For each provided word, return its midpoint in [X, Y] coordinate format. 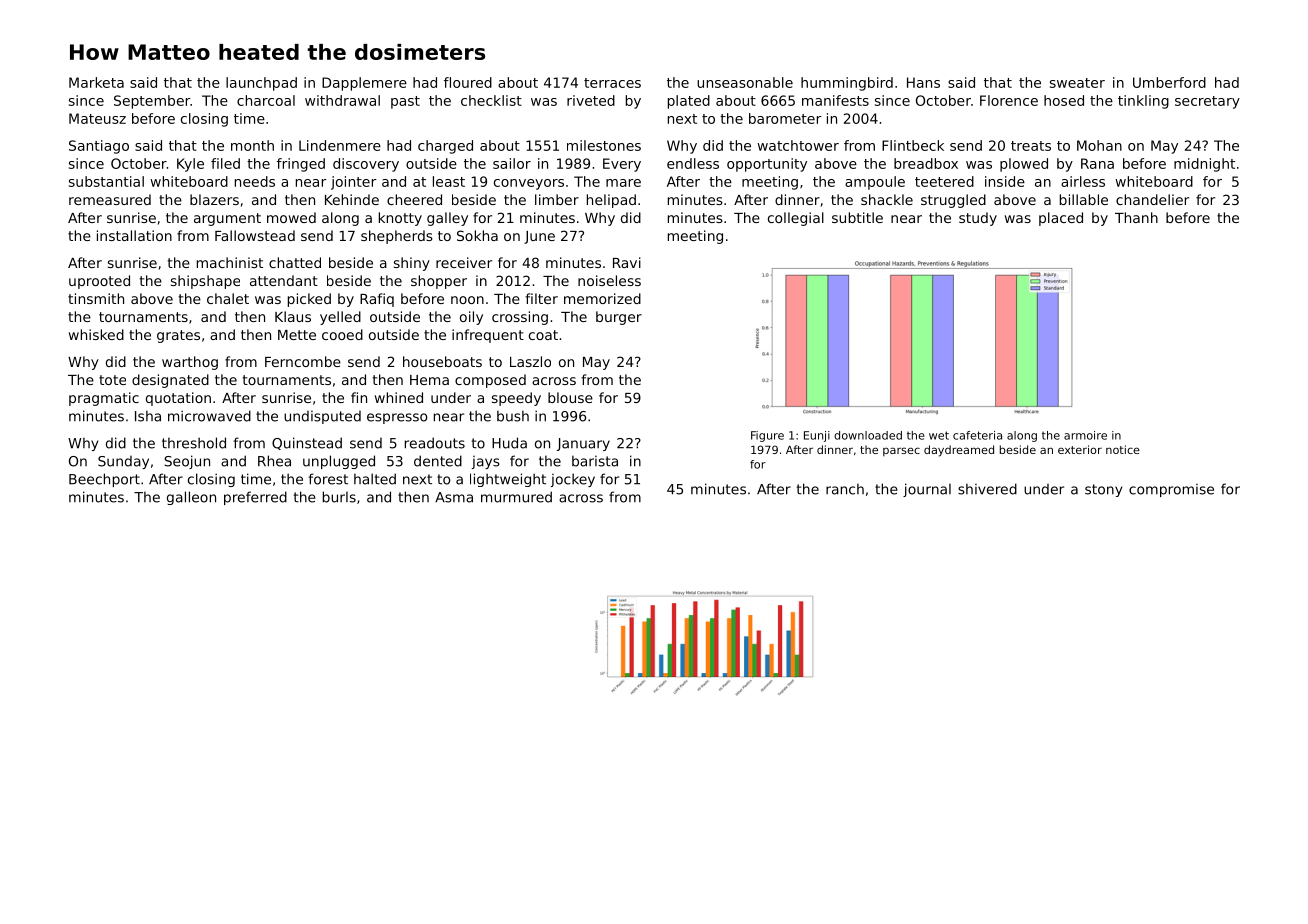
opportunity [767, 165]
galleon [191, 498]
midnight [1204, 165]
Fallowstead [255, 235]
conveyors [529, 184]
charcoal [266, 100]
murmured [516, 497]
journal [927, 490]
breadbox [926, 163]
